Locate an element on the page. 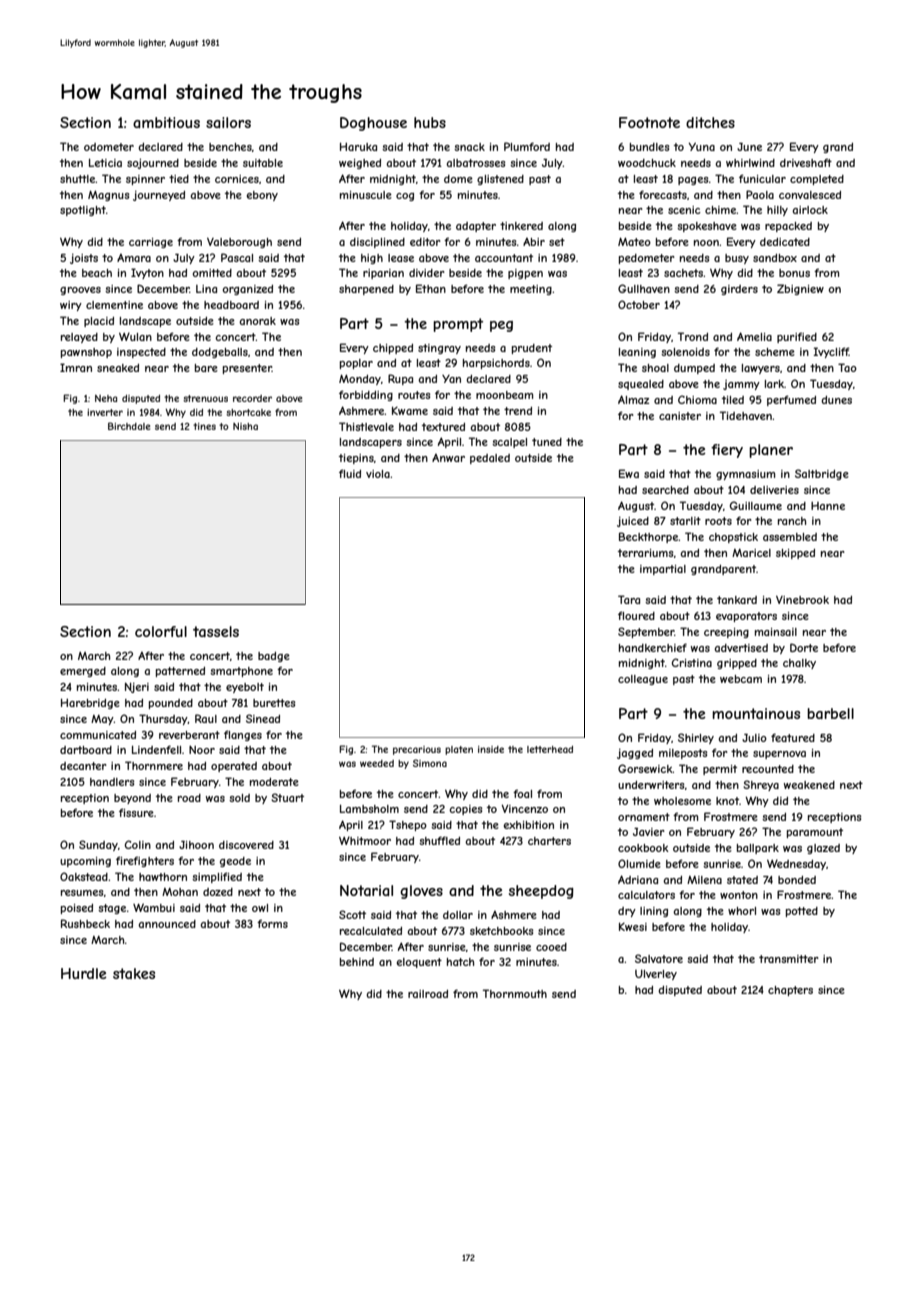 The height and width of the image is (1308, 924). Cristina is located at coordinates (692, 662).
